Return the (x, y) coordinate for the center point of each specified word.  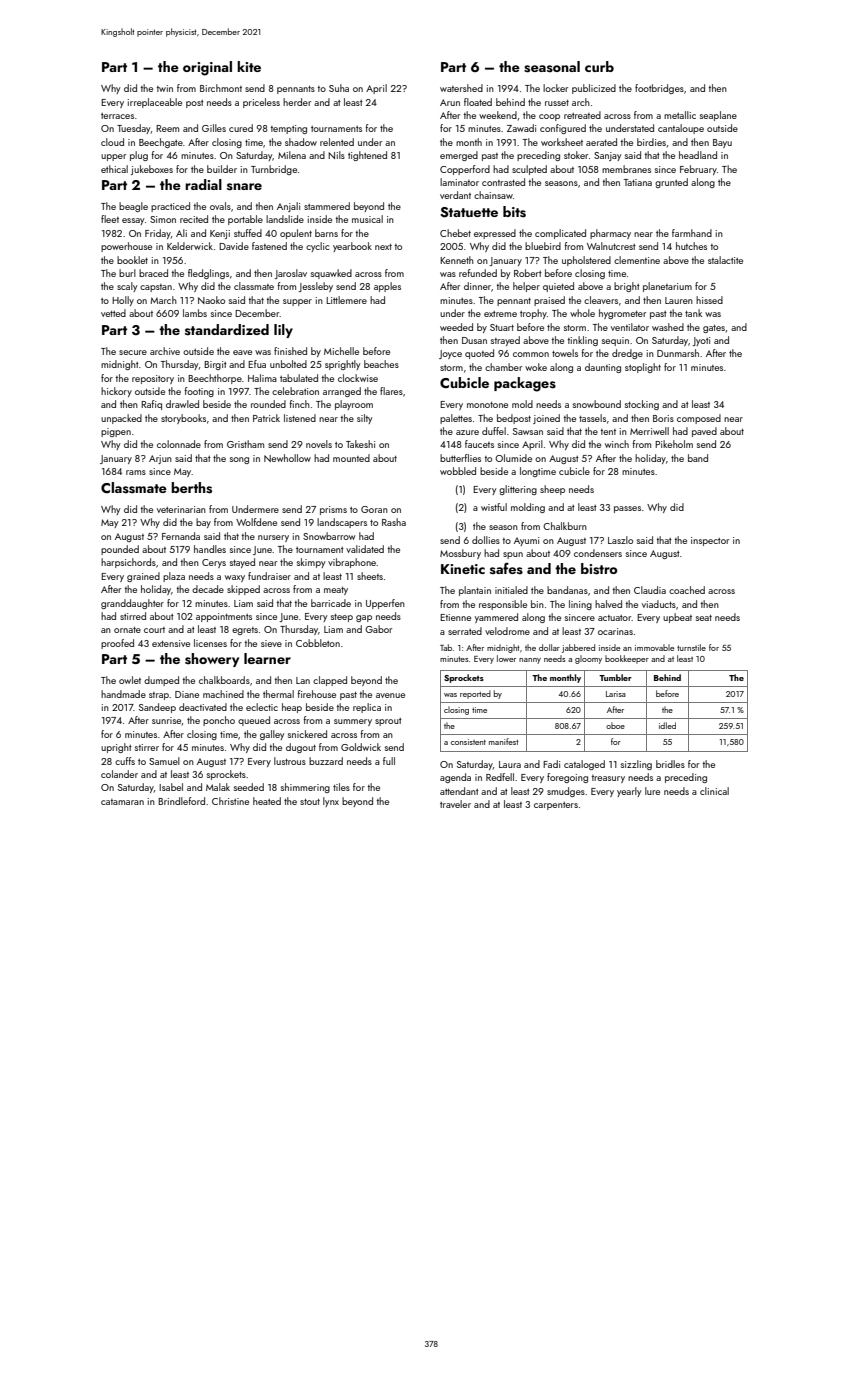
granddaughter (132, 604)
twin (164, 88)
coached (687, 590)
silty (364, 419)
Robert (528, 273)
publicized (594, 89)
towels (565, 353)
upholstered (586, 261)
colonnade (179, 444)
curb (599, 66)
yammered (496, 618)
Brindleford (181, 801)
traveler (455, 804)
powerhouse (126, 247)
